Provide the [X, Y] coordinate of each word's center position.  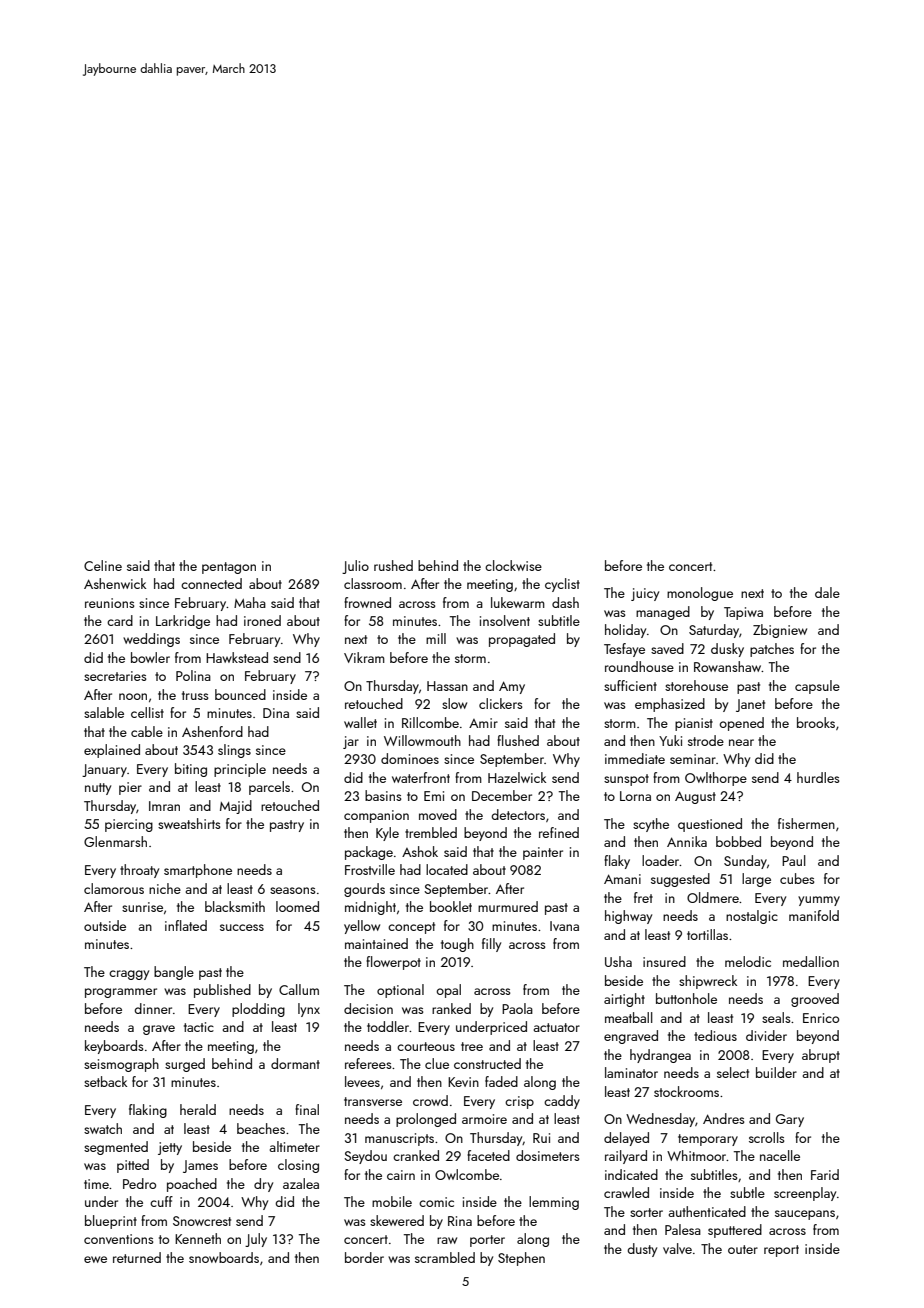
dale [827, 592]
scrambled [445, 1257]
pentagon [229, 568]
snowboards [224, 1257]
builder [776, 1072]
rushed [393, 565]
